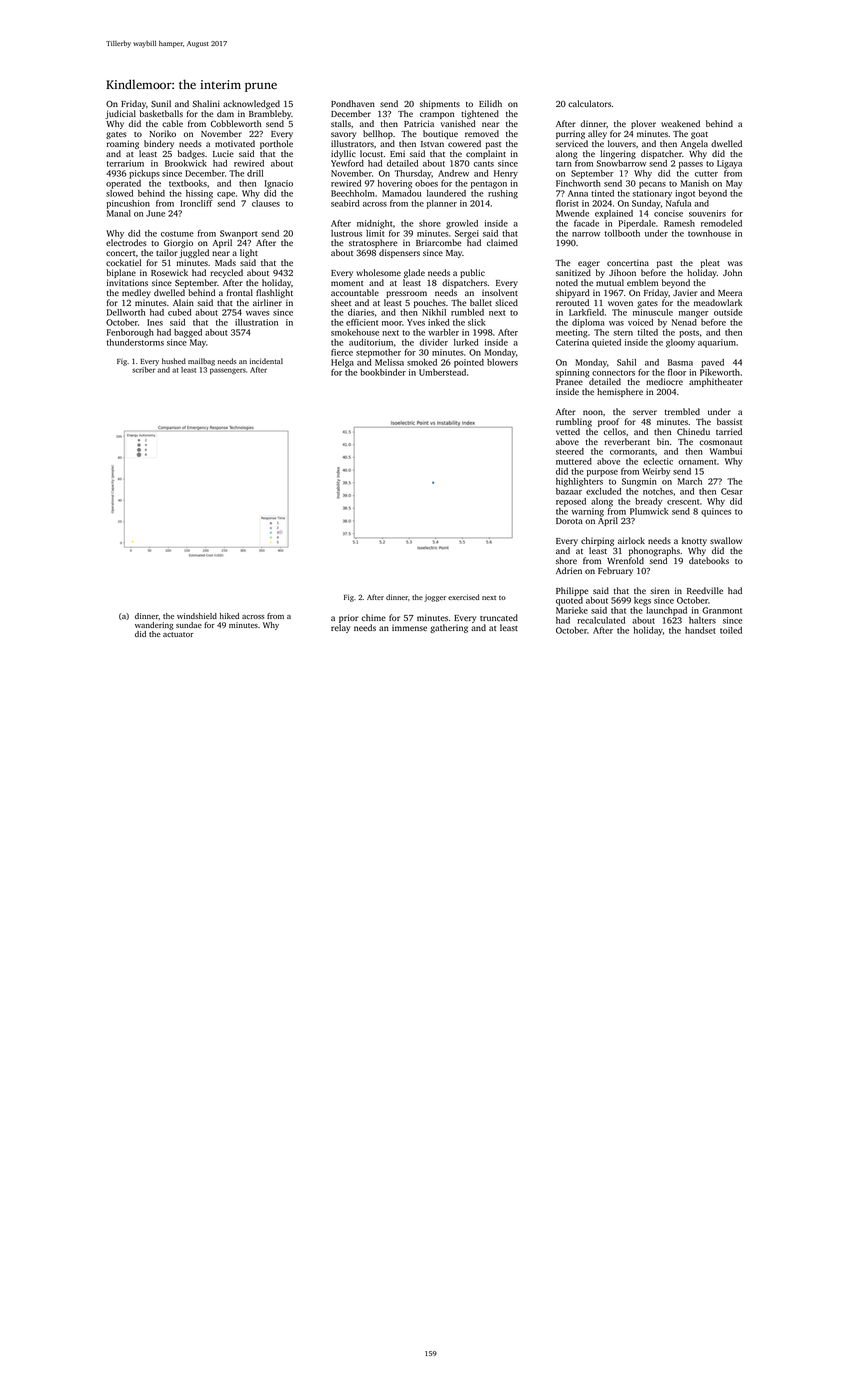 Image resolution: width=849 pixels, height=1400 pixels. I want to click on scriber, so click(143, 370).
